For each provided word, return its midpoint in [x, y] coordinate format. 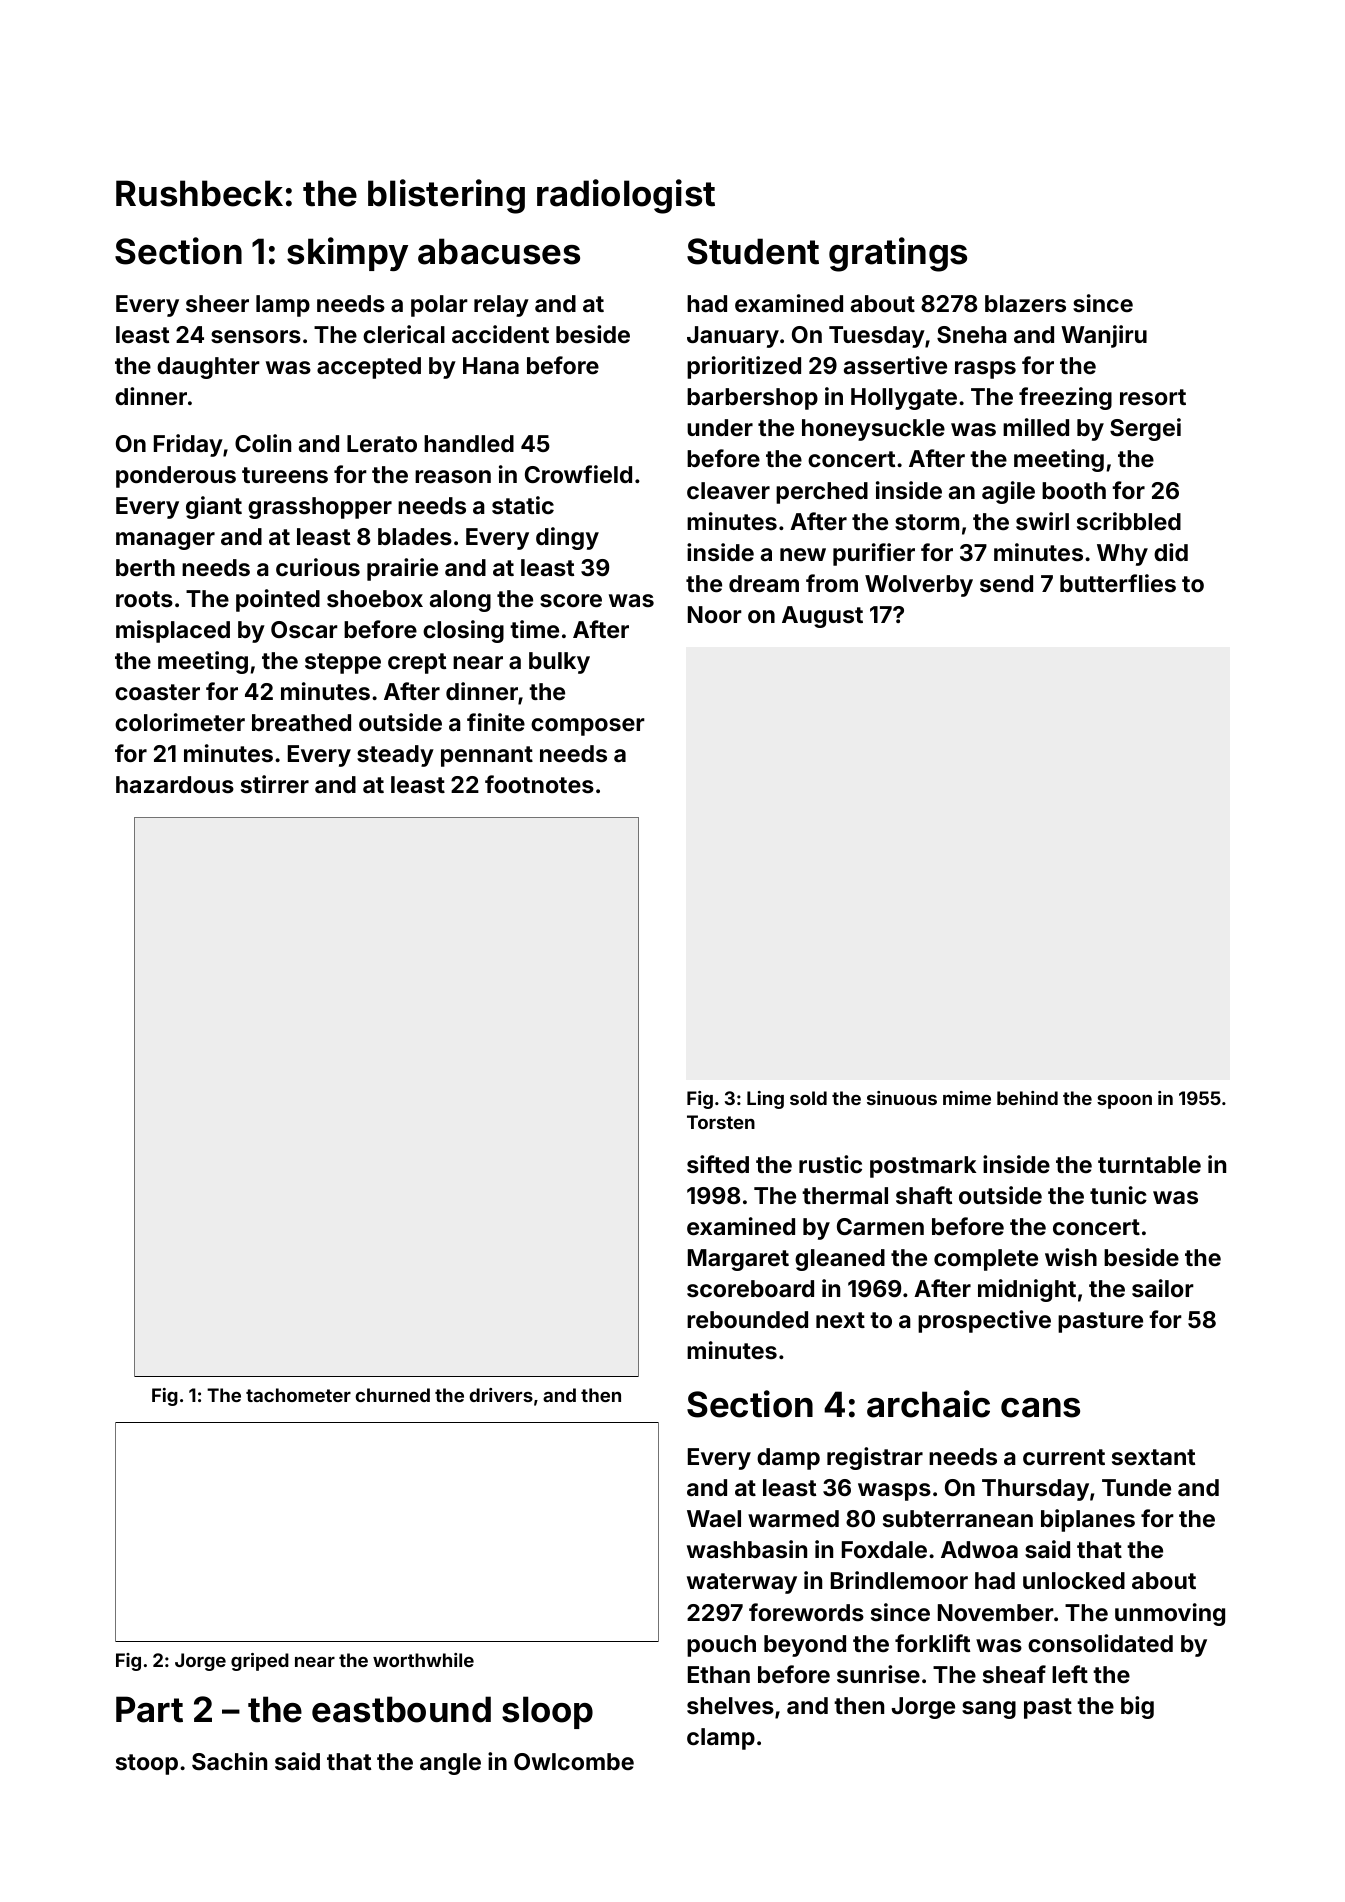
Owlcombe [574, 1761]
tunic [1118, 1195]
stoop [147, 1764]
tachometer [298, 1395]
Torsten [721, 1122]
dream [764, 583]
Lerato [382, 443]
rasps [985, 370]
